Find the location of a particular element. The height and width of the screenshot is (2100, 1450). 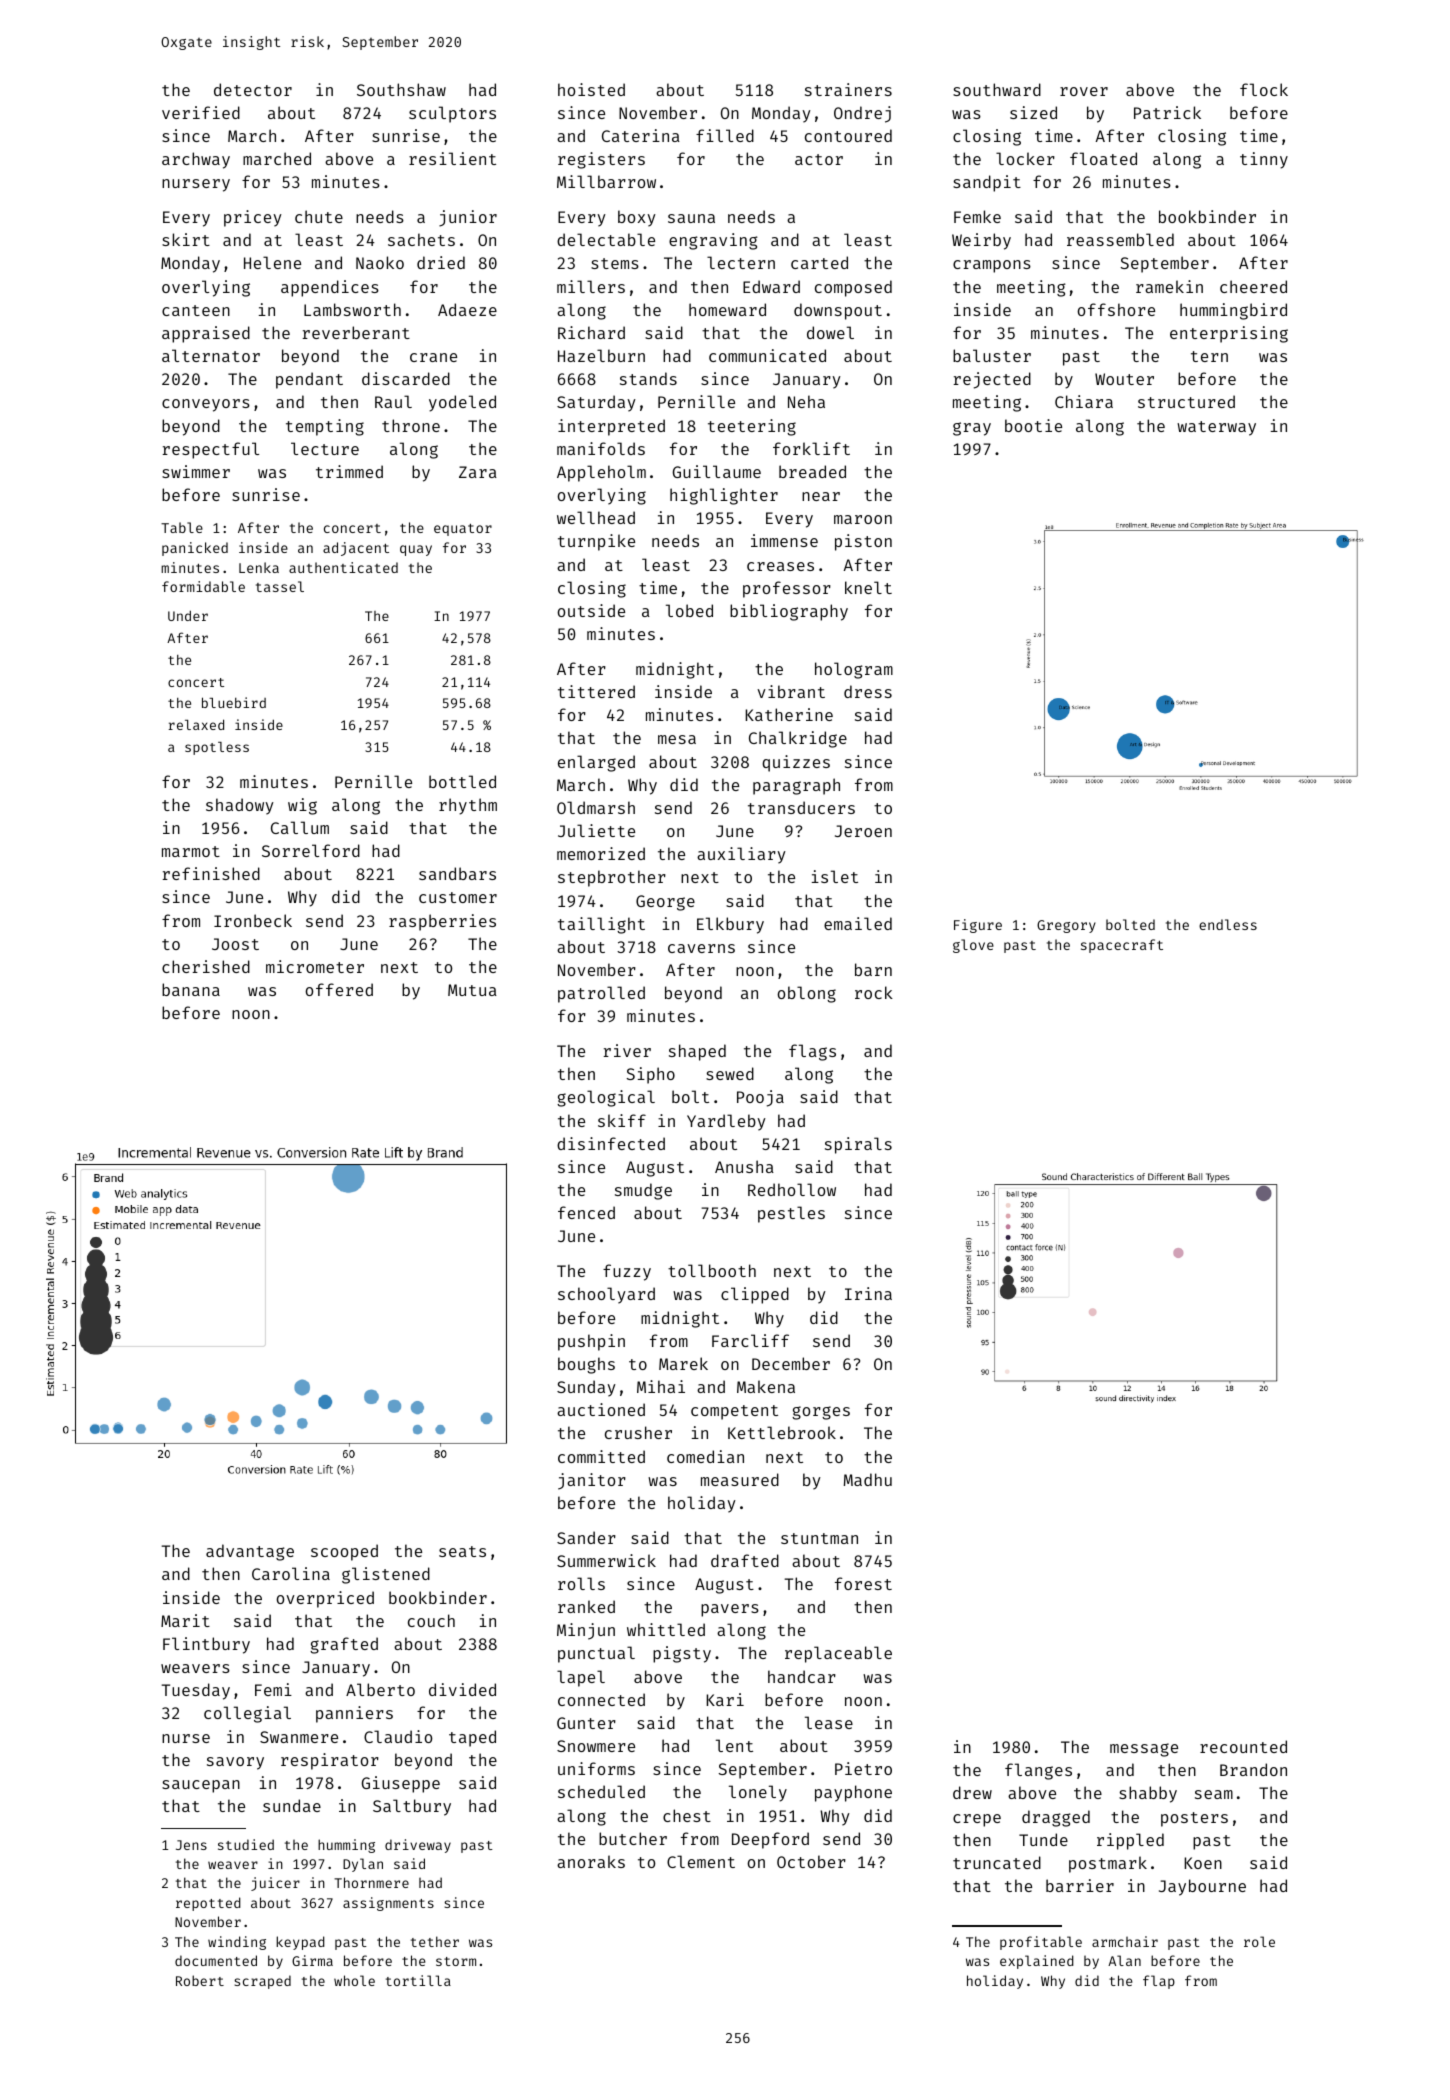

homeward is located at coordinates (727, 309).
